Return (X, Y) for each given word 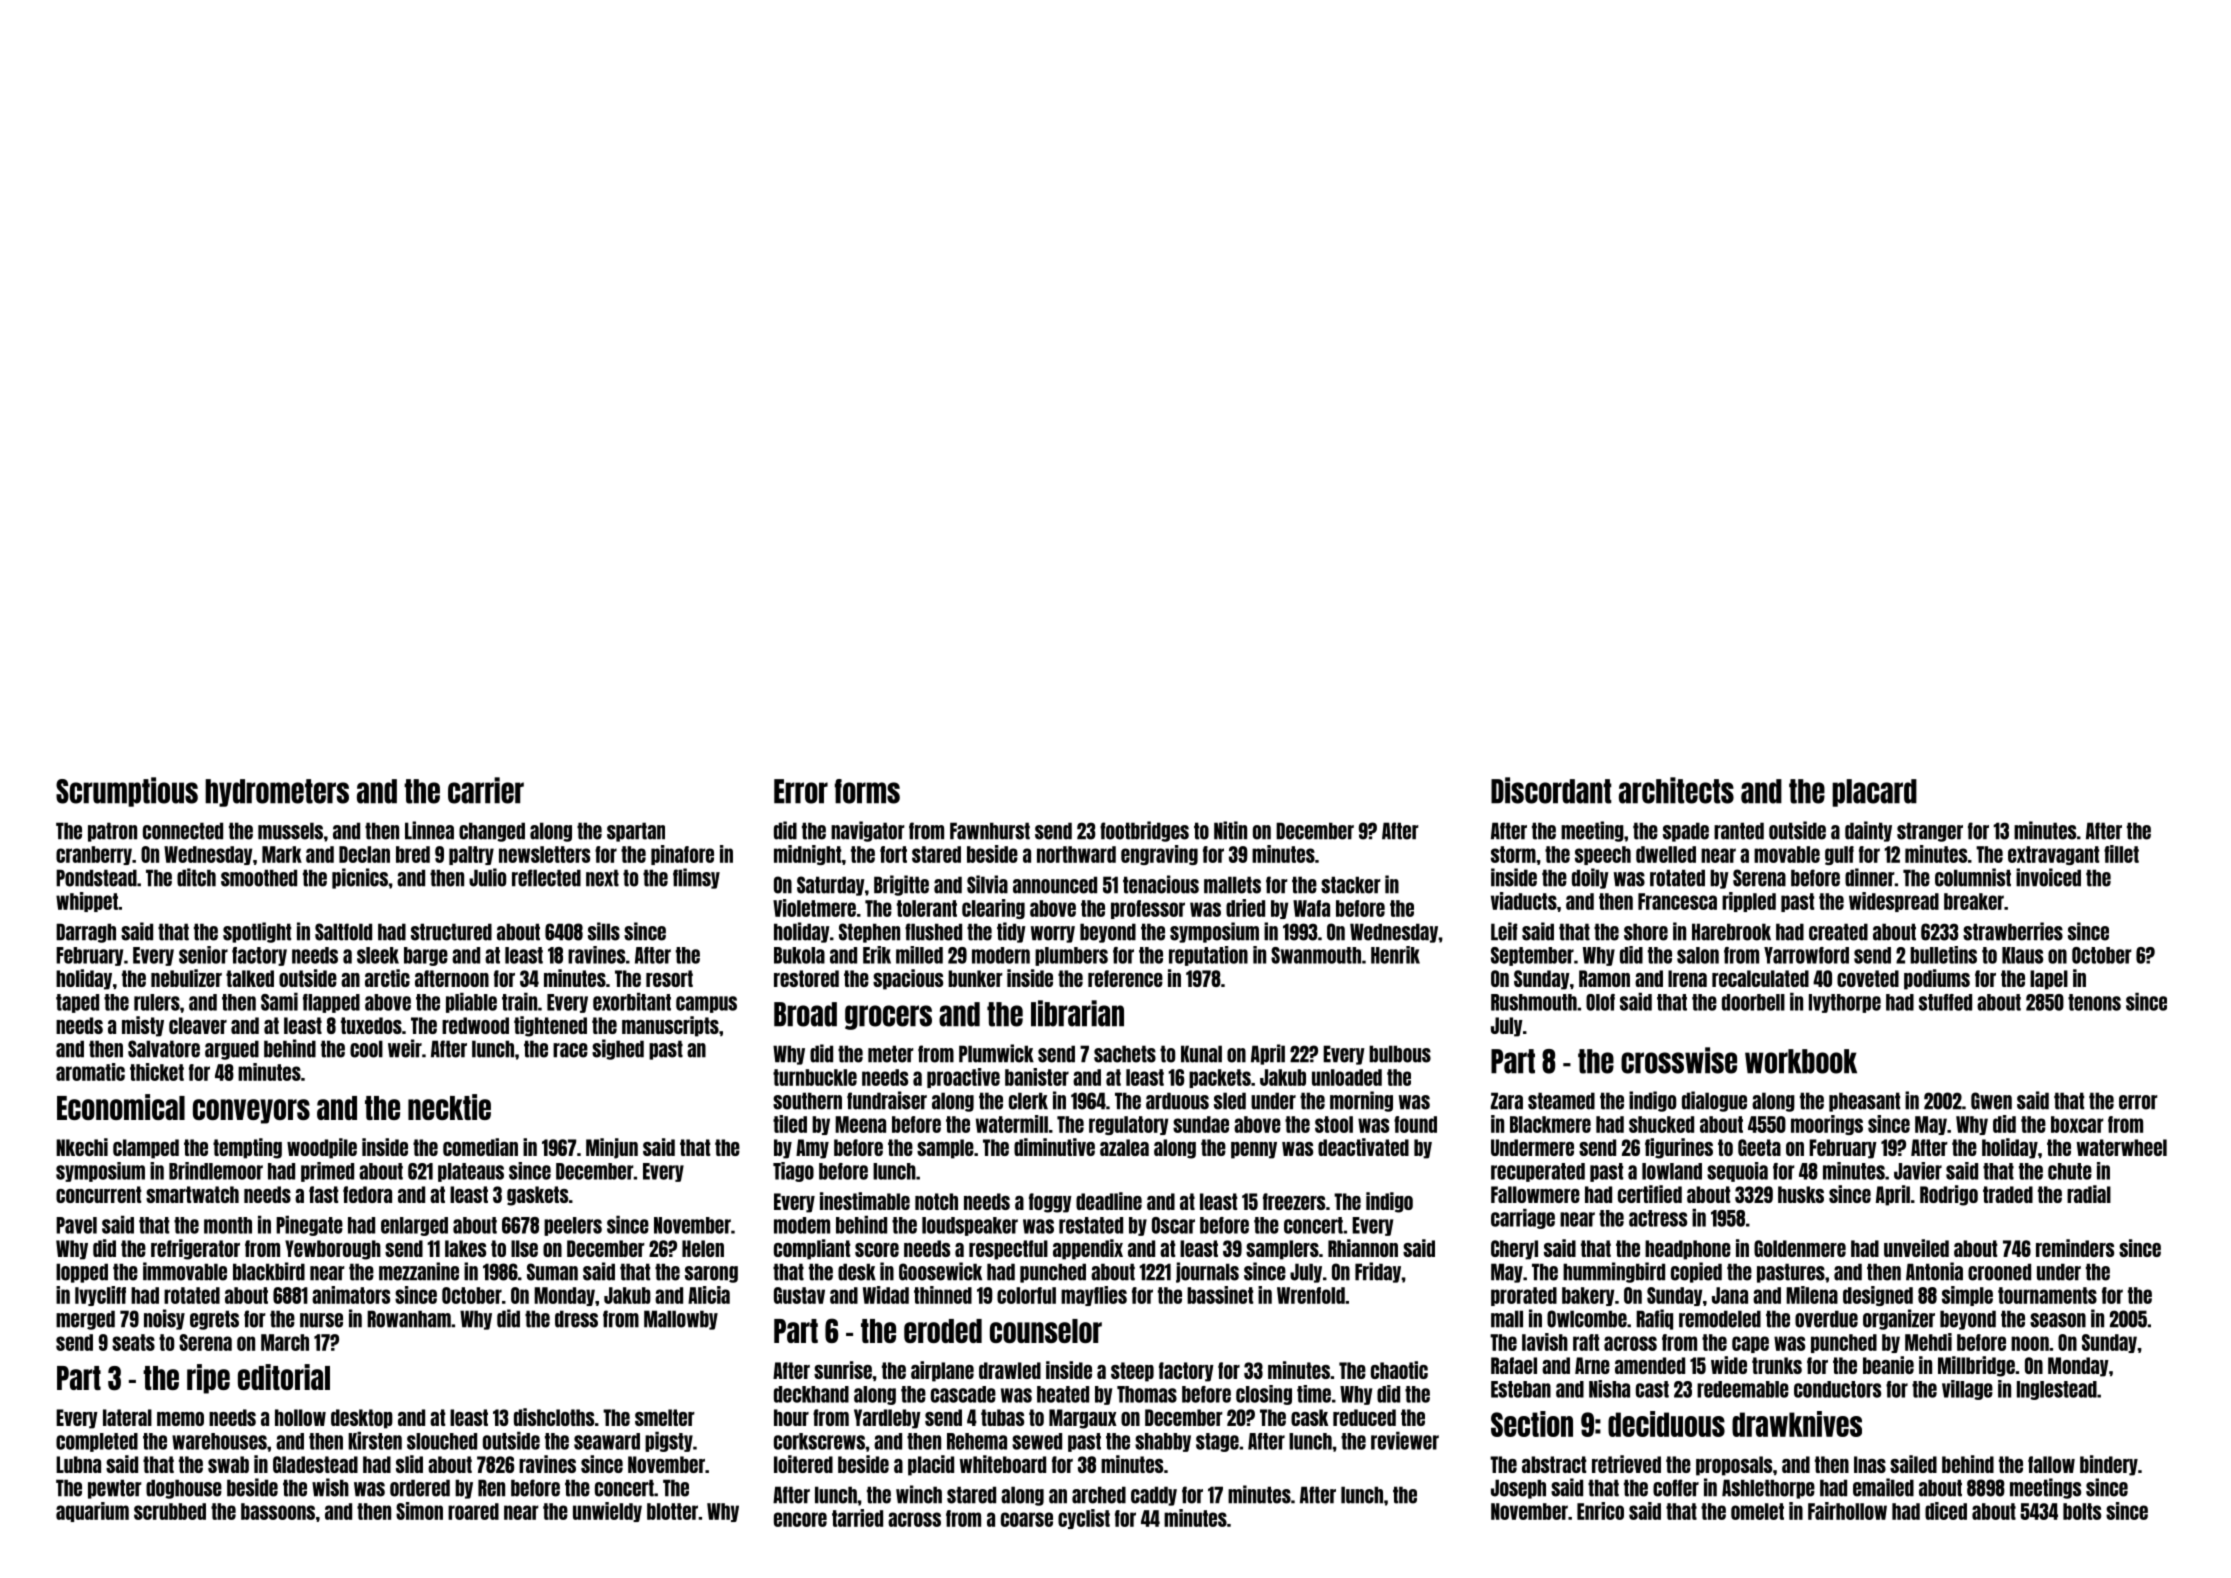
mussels (290, 831)
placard (1874, 793)
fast (323, 1194)
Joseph (1518, 1489)
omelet (1757, 1511)
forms (867, 791)
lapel (2049, 980)
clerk (1028, 1101)
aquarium (92, 1512)
